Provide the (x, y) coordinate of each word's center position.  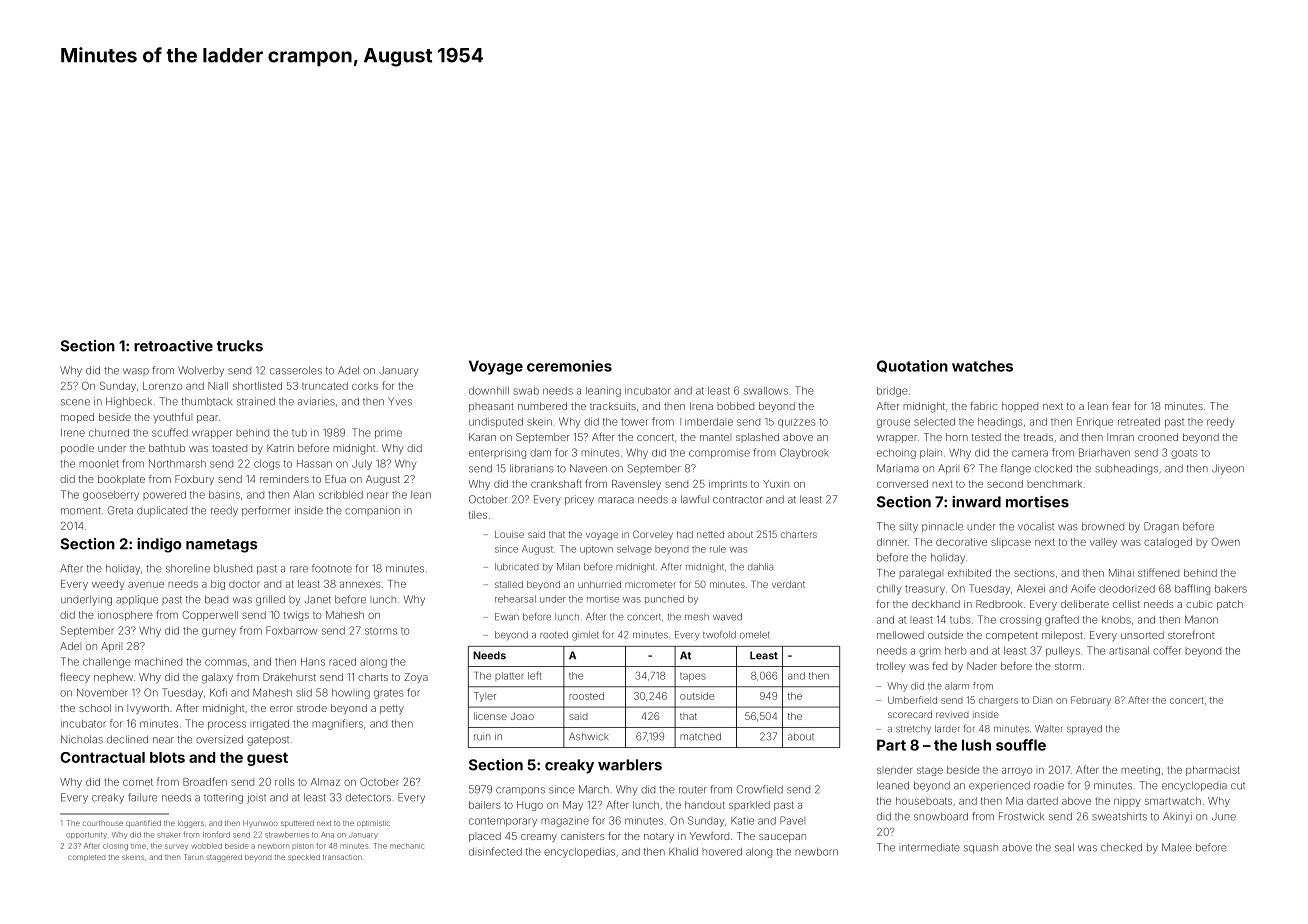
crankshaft (556, 483)
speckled (304, 857)
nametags (222, 546)
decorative (961, 542)
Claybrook (804, 453)
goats (1184, 454)
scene (75, 402)
